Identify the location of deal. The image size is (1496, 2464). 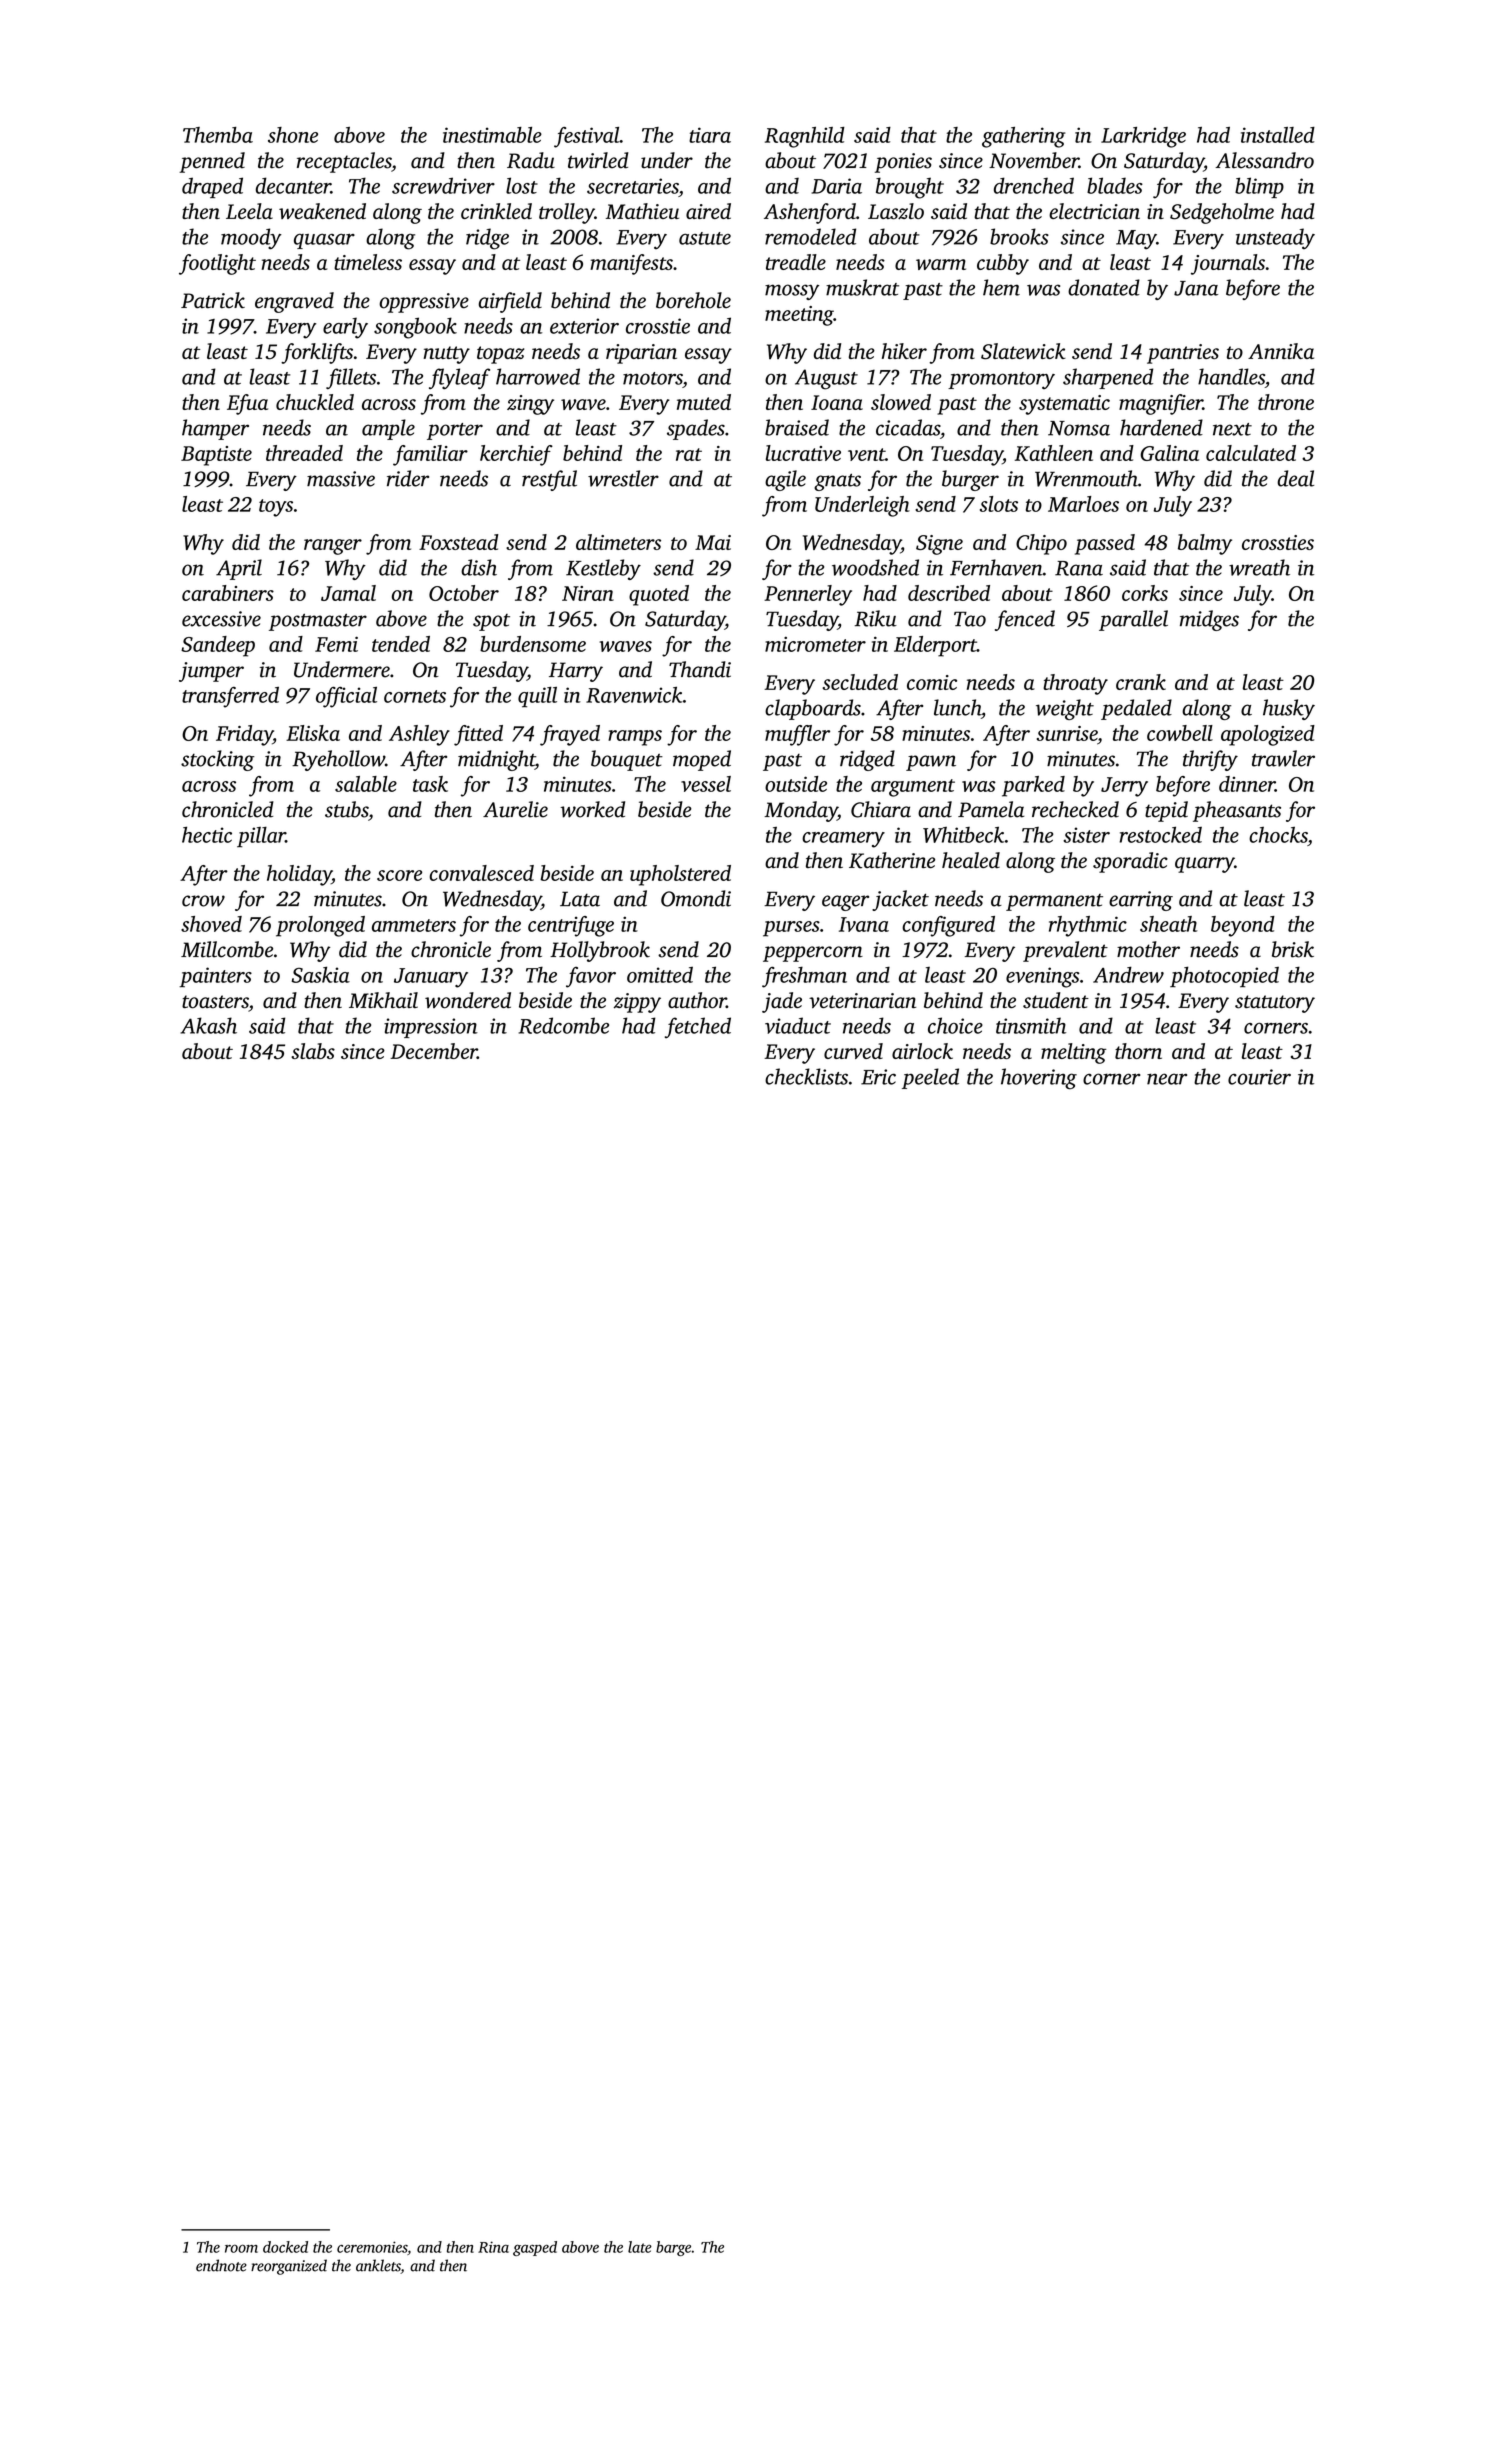
(1295, 478).
